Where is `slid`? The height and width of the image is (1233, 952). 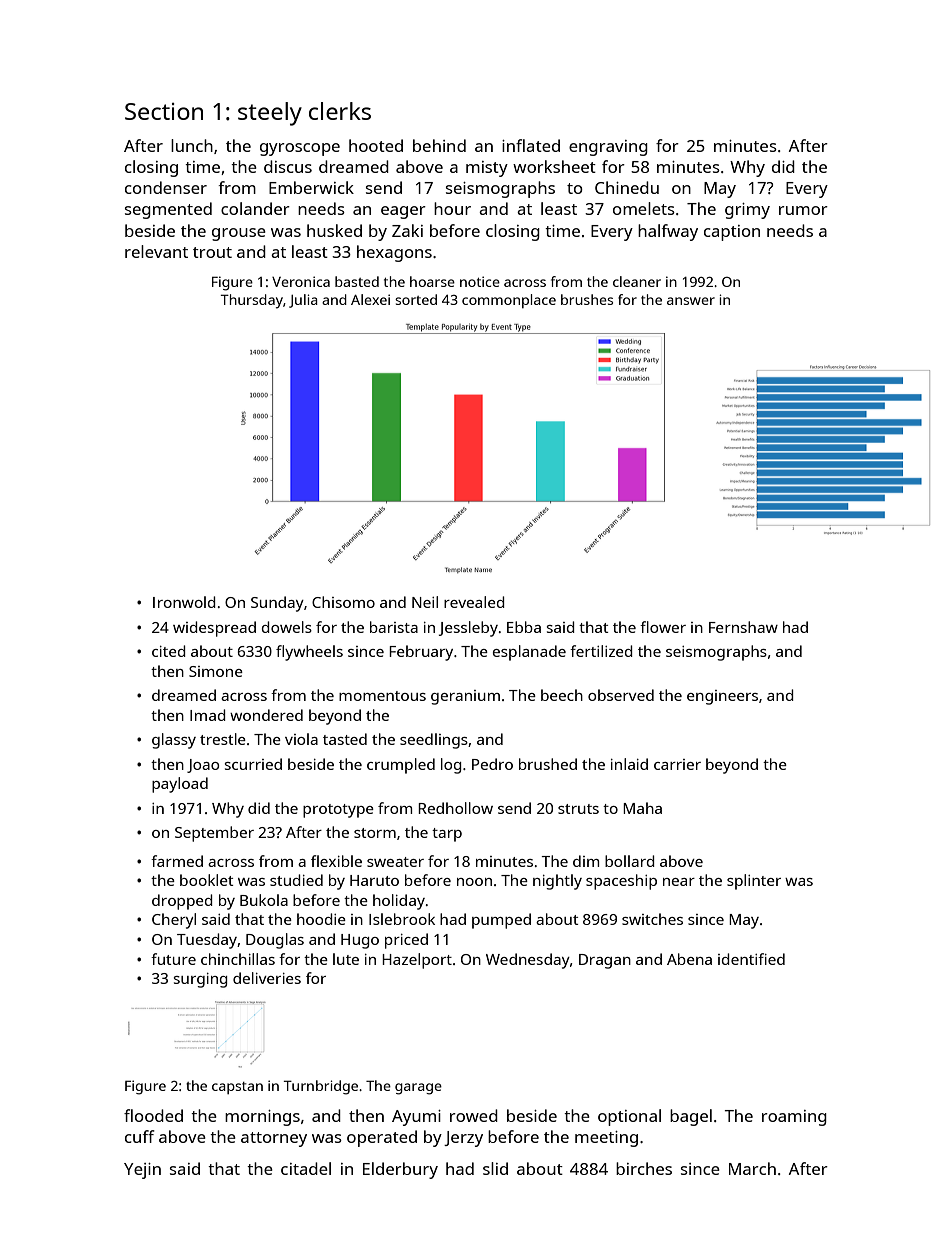
slid is located at coordinates (495, 1168).
